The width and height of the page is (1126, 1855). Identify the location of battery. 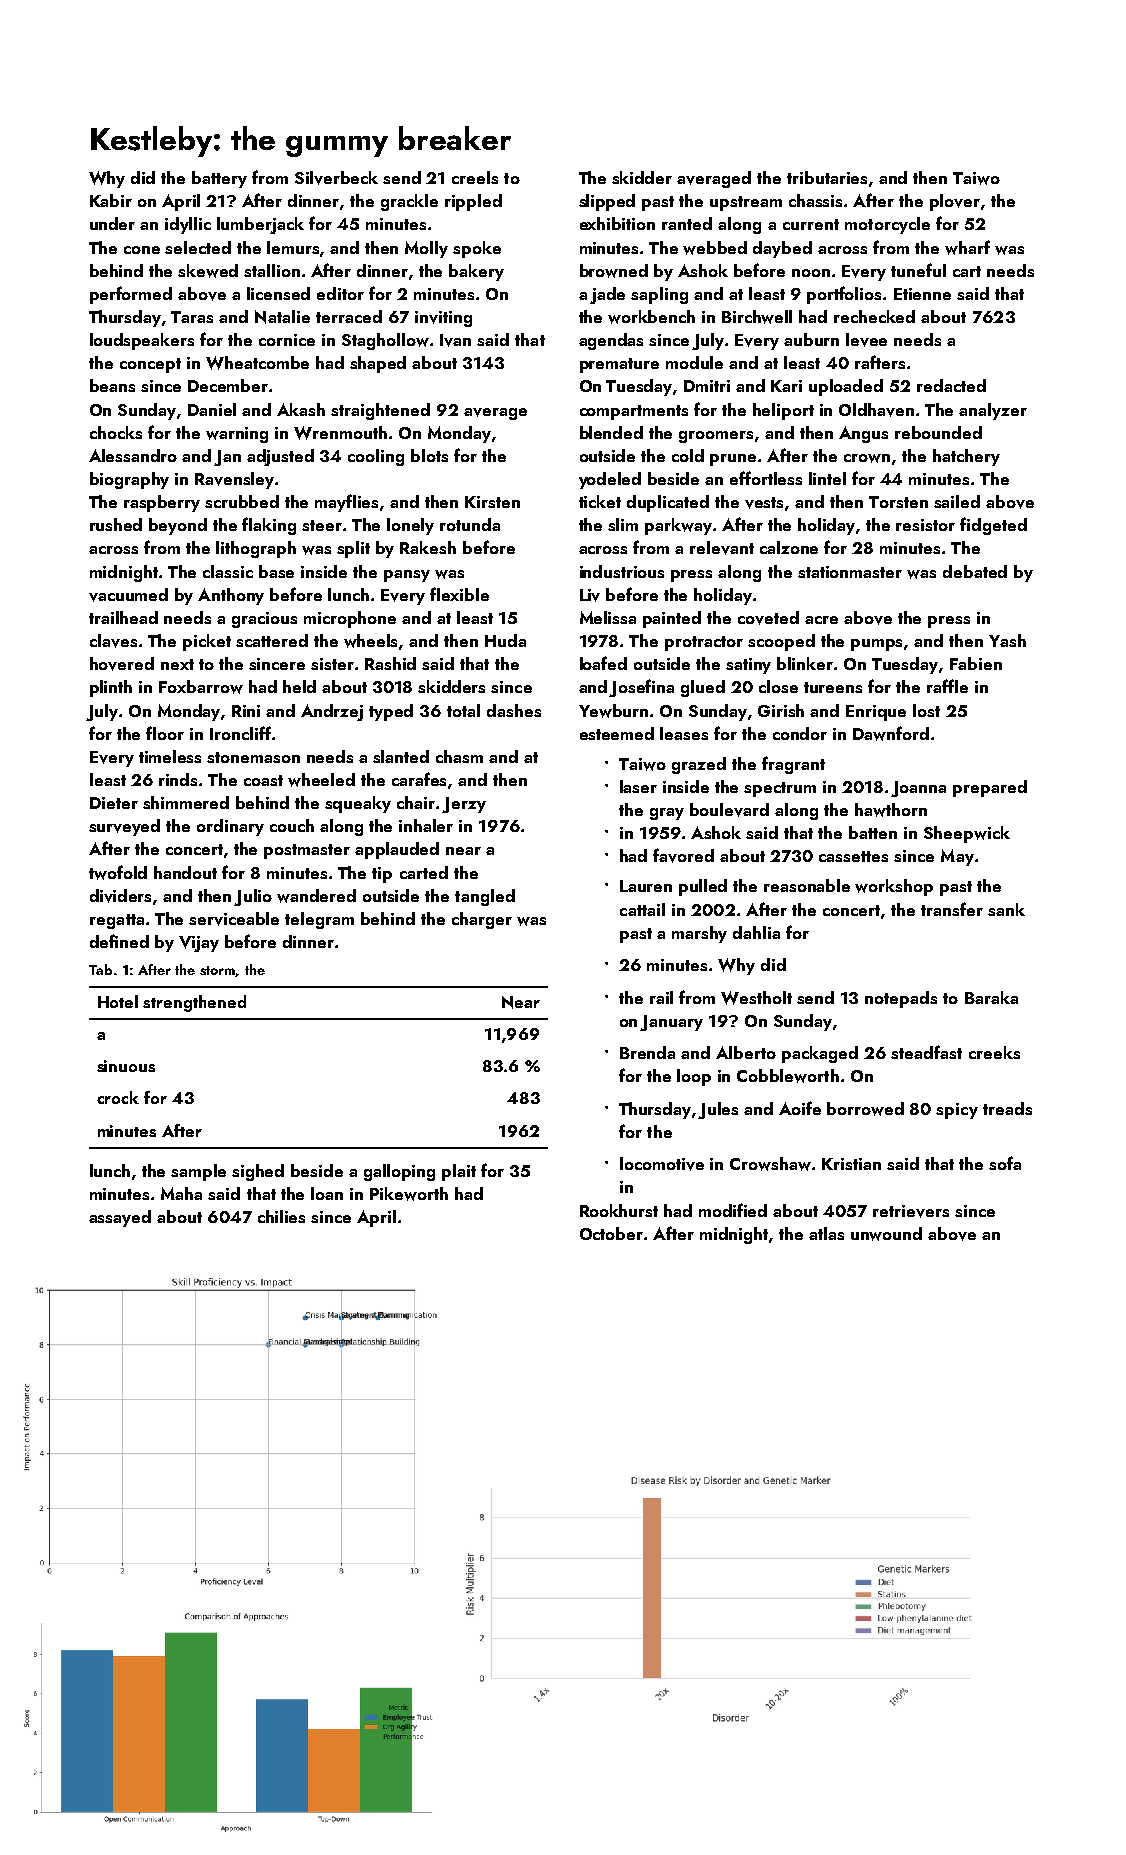
(219, 179).
